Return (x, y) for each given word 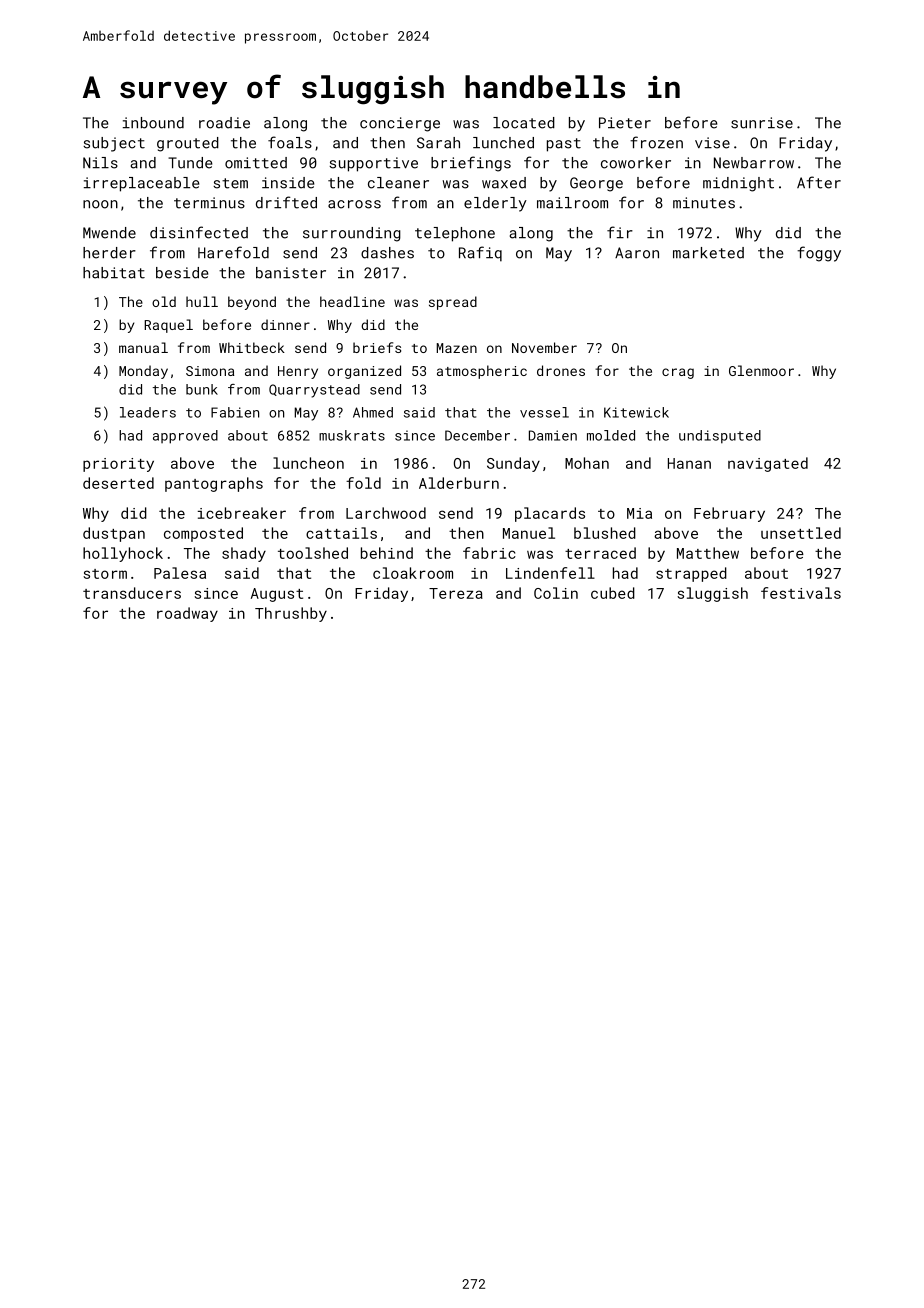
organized (364, 372)
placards (550, 514)
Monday (143, 372)
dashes (387, 253)
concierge (400, 124)
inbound (153, 123)
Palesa (180, 573)
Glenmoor (761, 370)
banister (291, 273)
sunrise (762, 123)
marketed (708, 253)
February (729, 514)
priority (118, 465)
